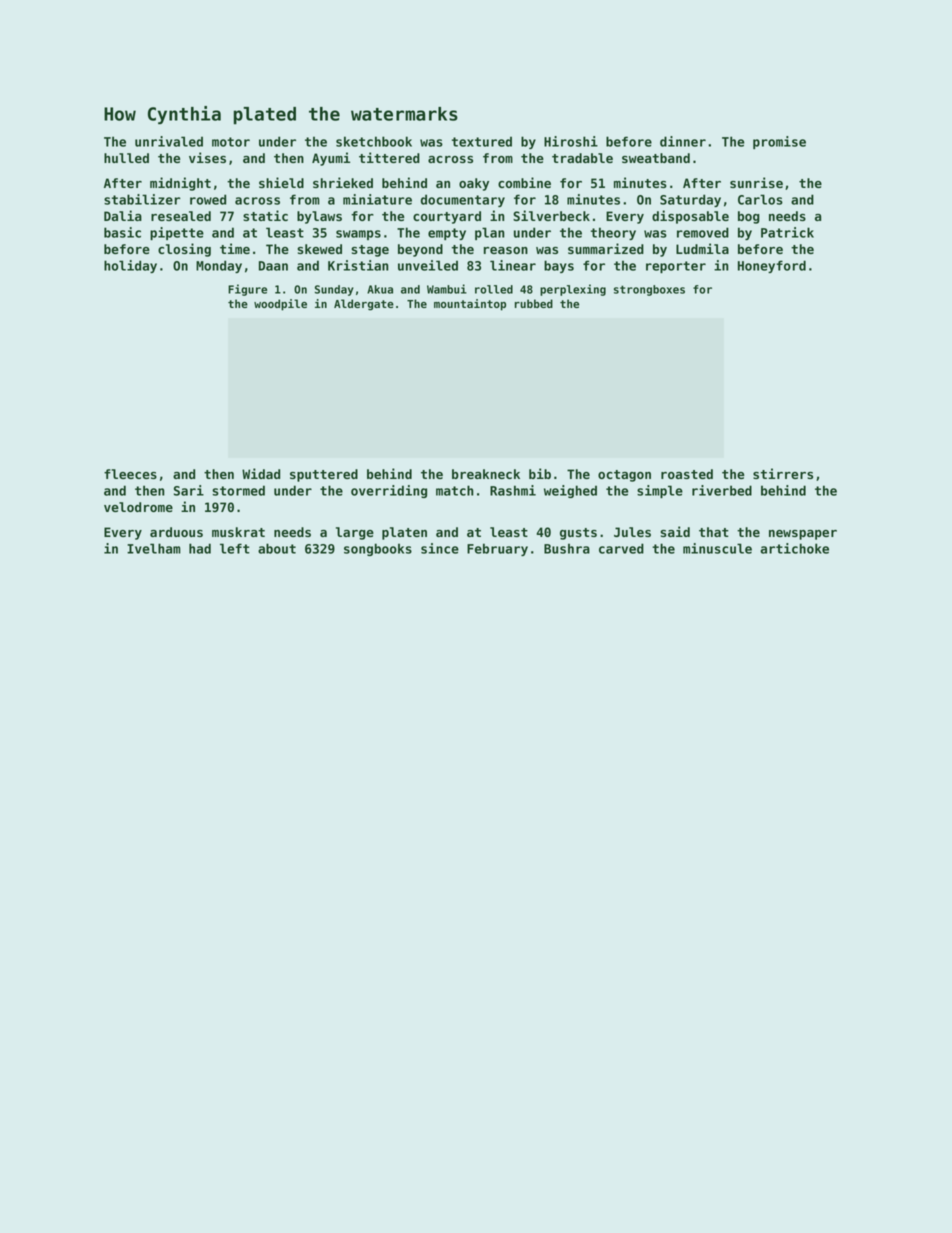  I want to click on overriding, so click(389, 491).
